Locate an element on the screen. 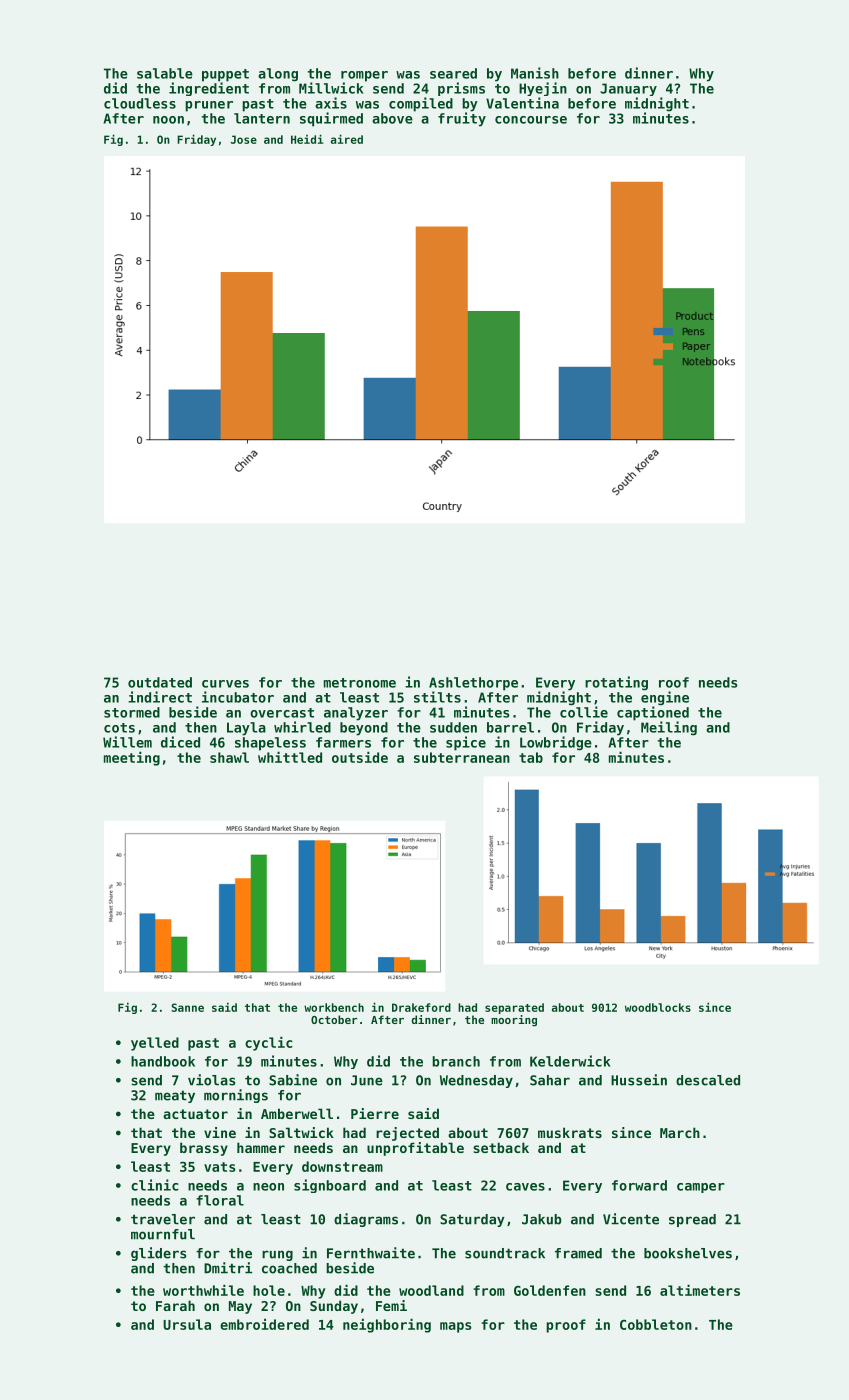 The image size is (849, 1400). meaty is located at coordinates (175, 1096).
